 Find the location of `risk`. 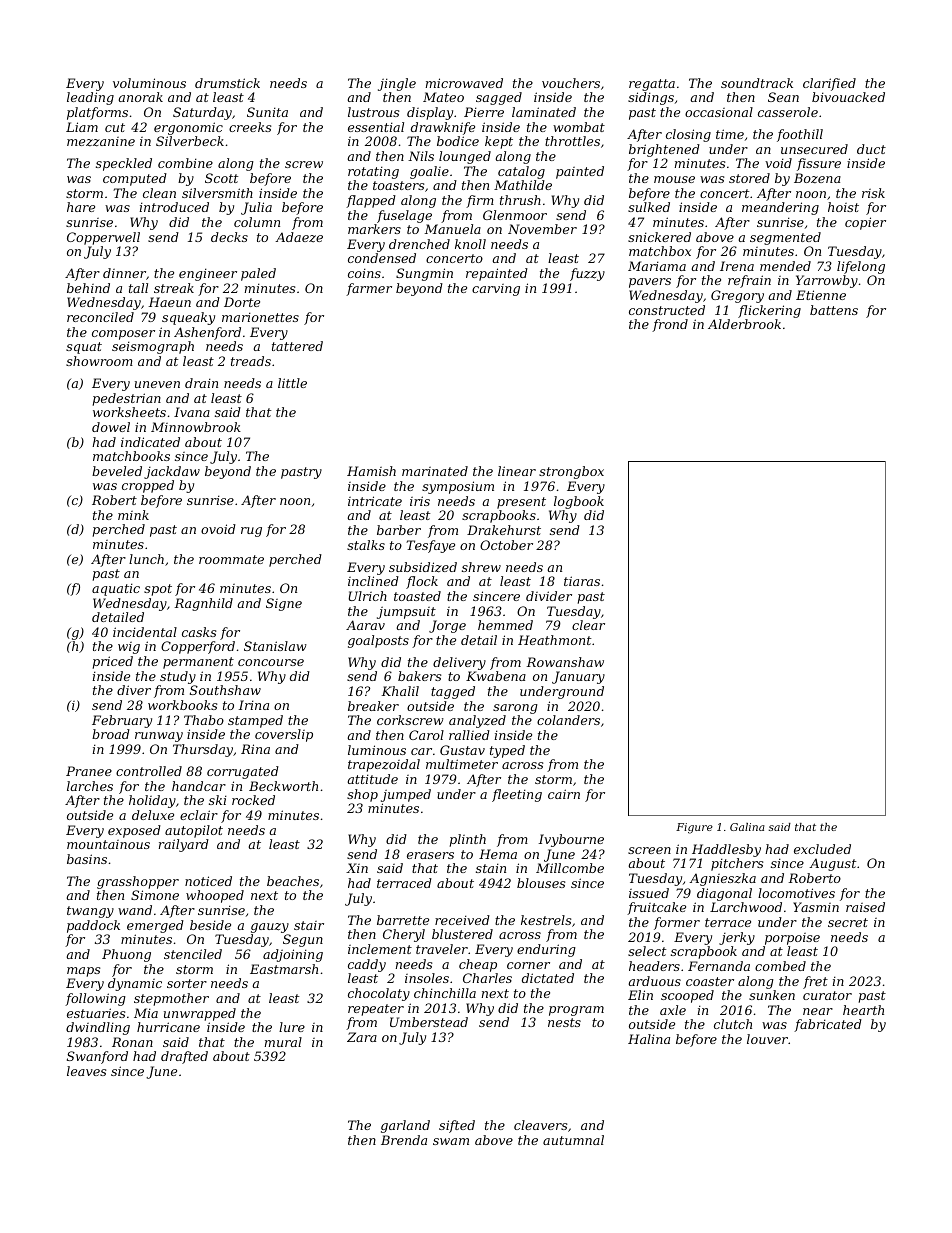

risk is located at coordinates (873, 193).
